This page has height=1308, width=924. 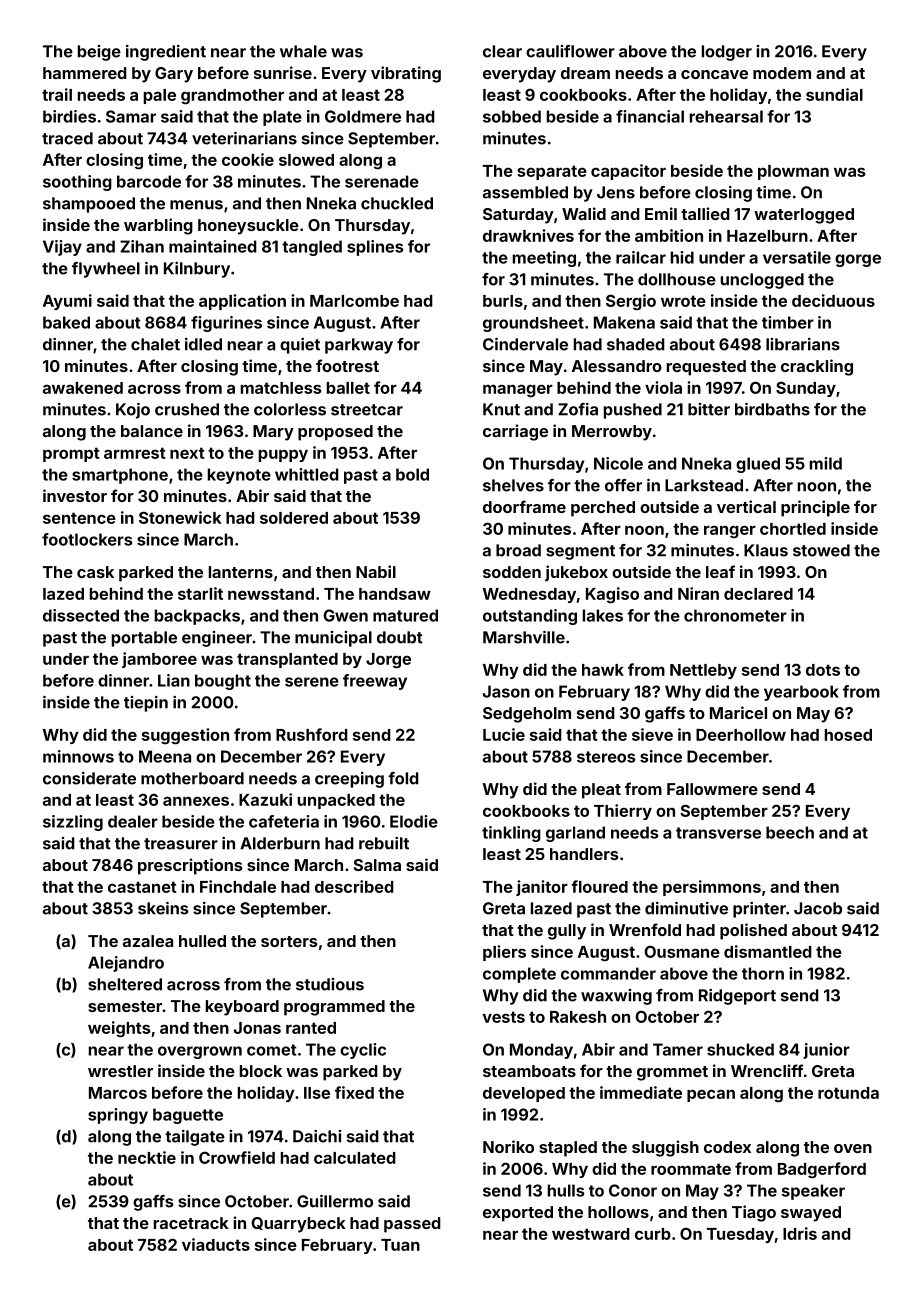 What do you see at coordinates (738, 712) in the page?
I see `Maricel` at bounding box center [738, 712].
